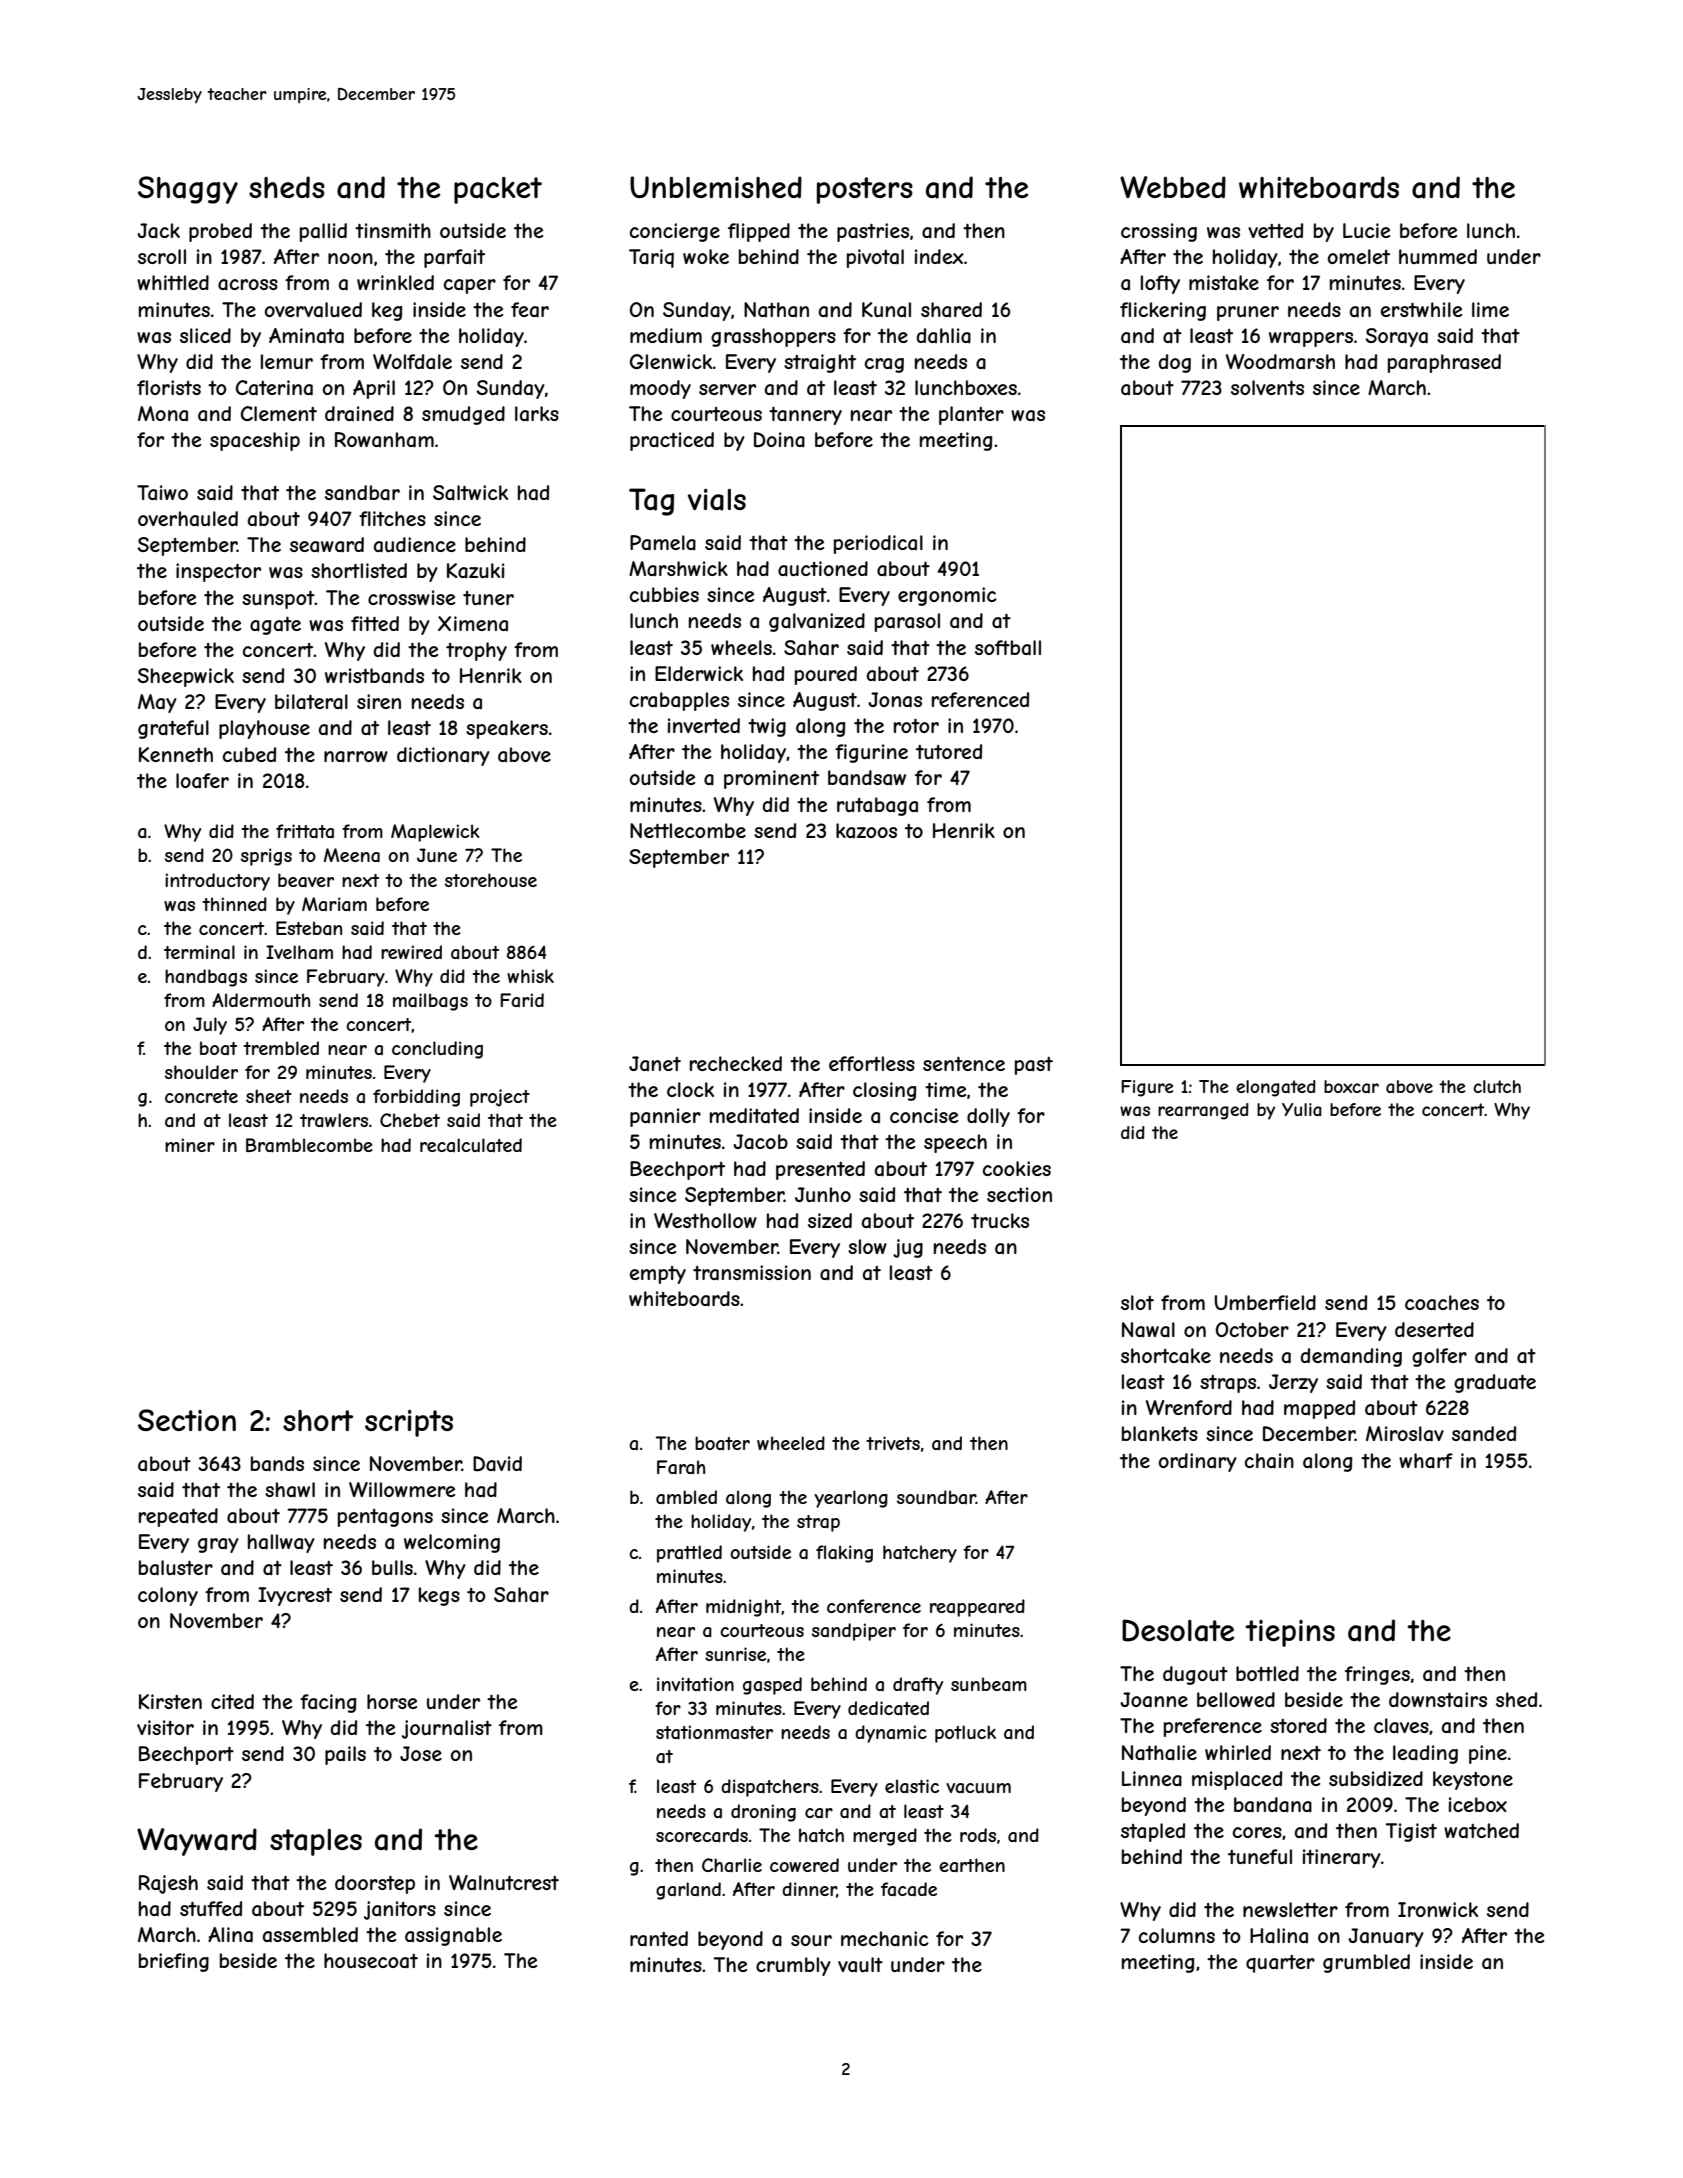 Image resolution: width=1683 pixels, height=2178 pixels. Describe the element at coordinates (174, 1962) in the page. I see `briefing` at that location.
